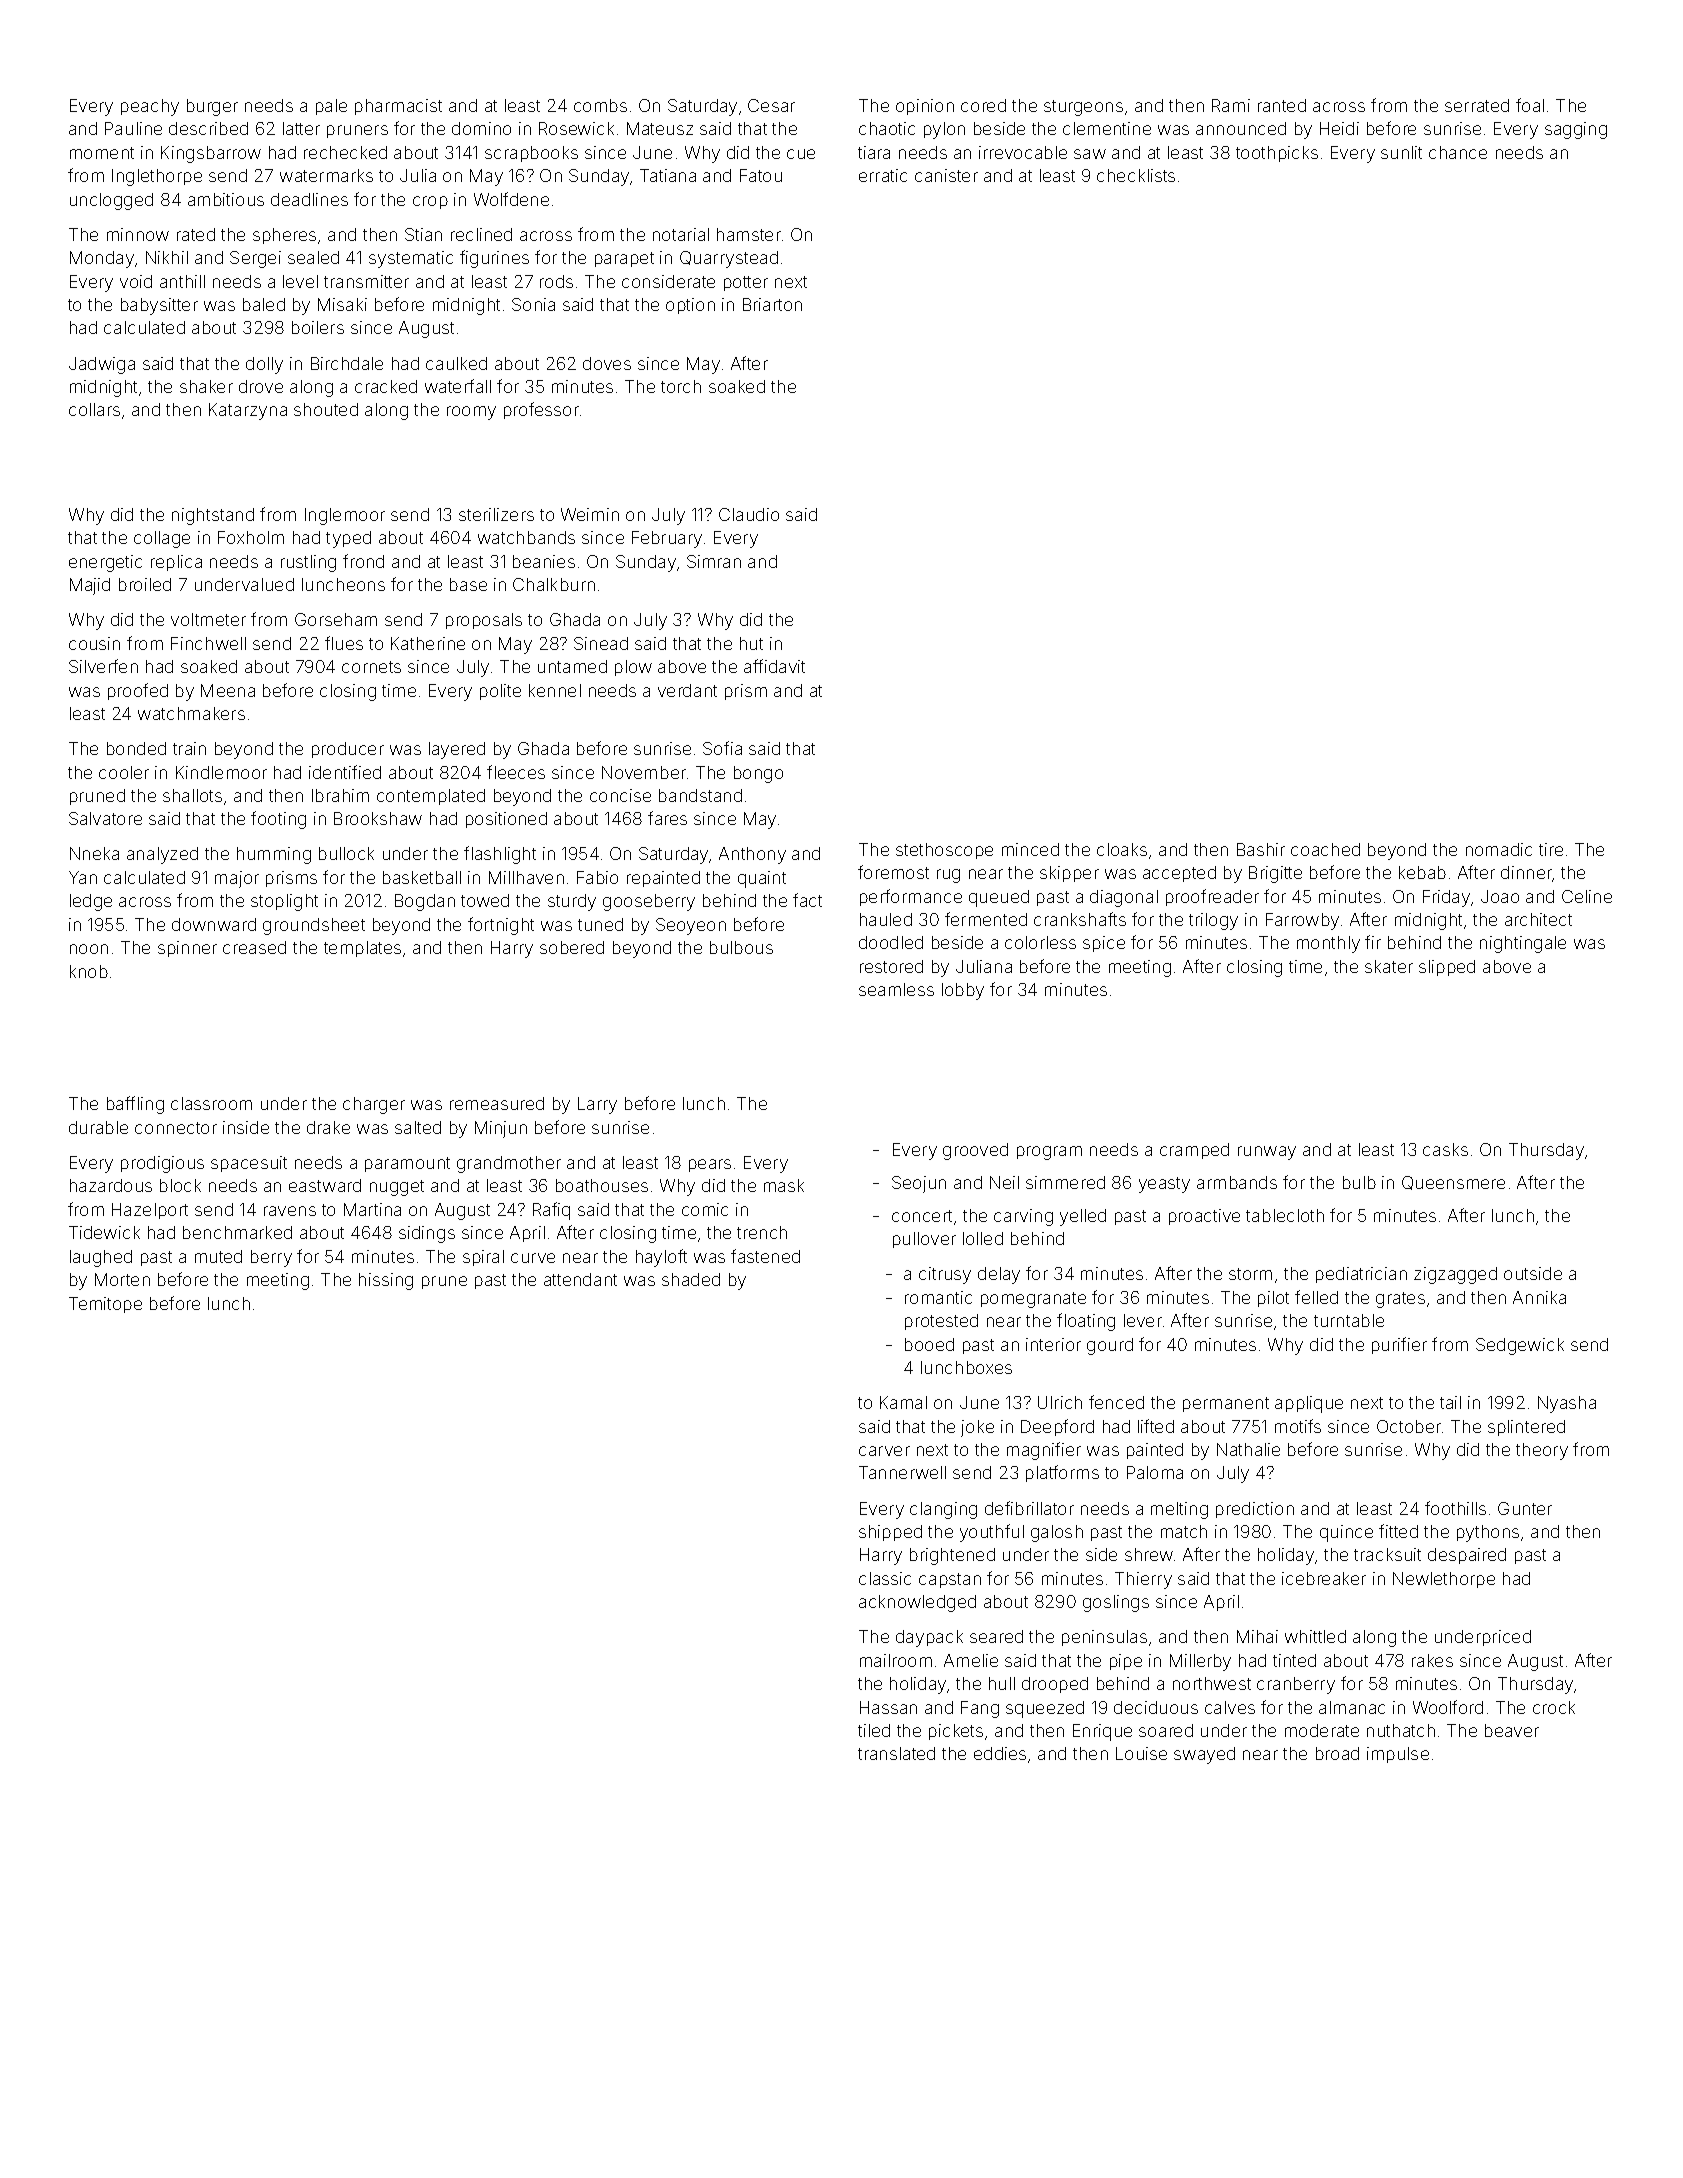 The height and width of the screenshot is (2178, 1683). Describe the element at coordinates (944, 851) in the screenshot. I see `stethoscope` at that location.
